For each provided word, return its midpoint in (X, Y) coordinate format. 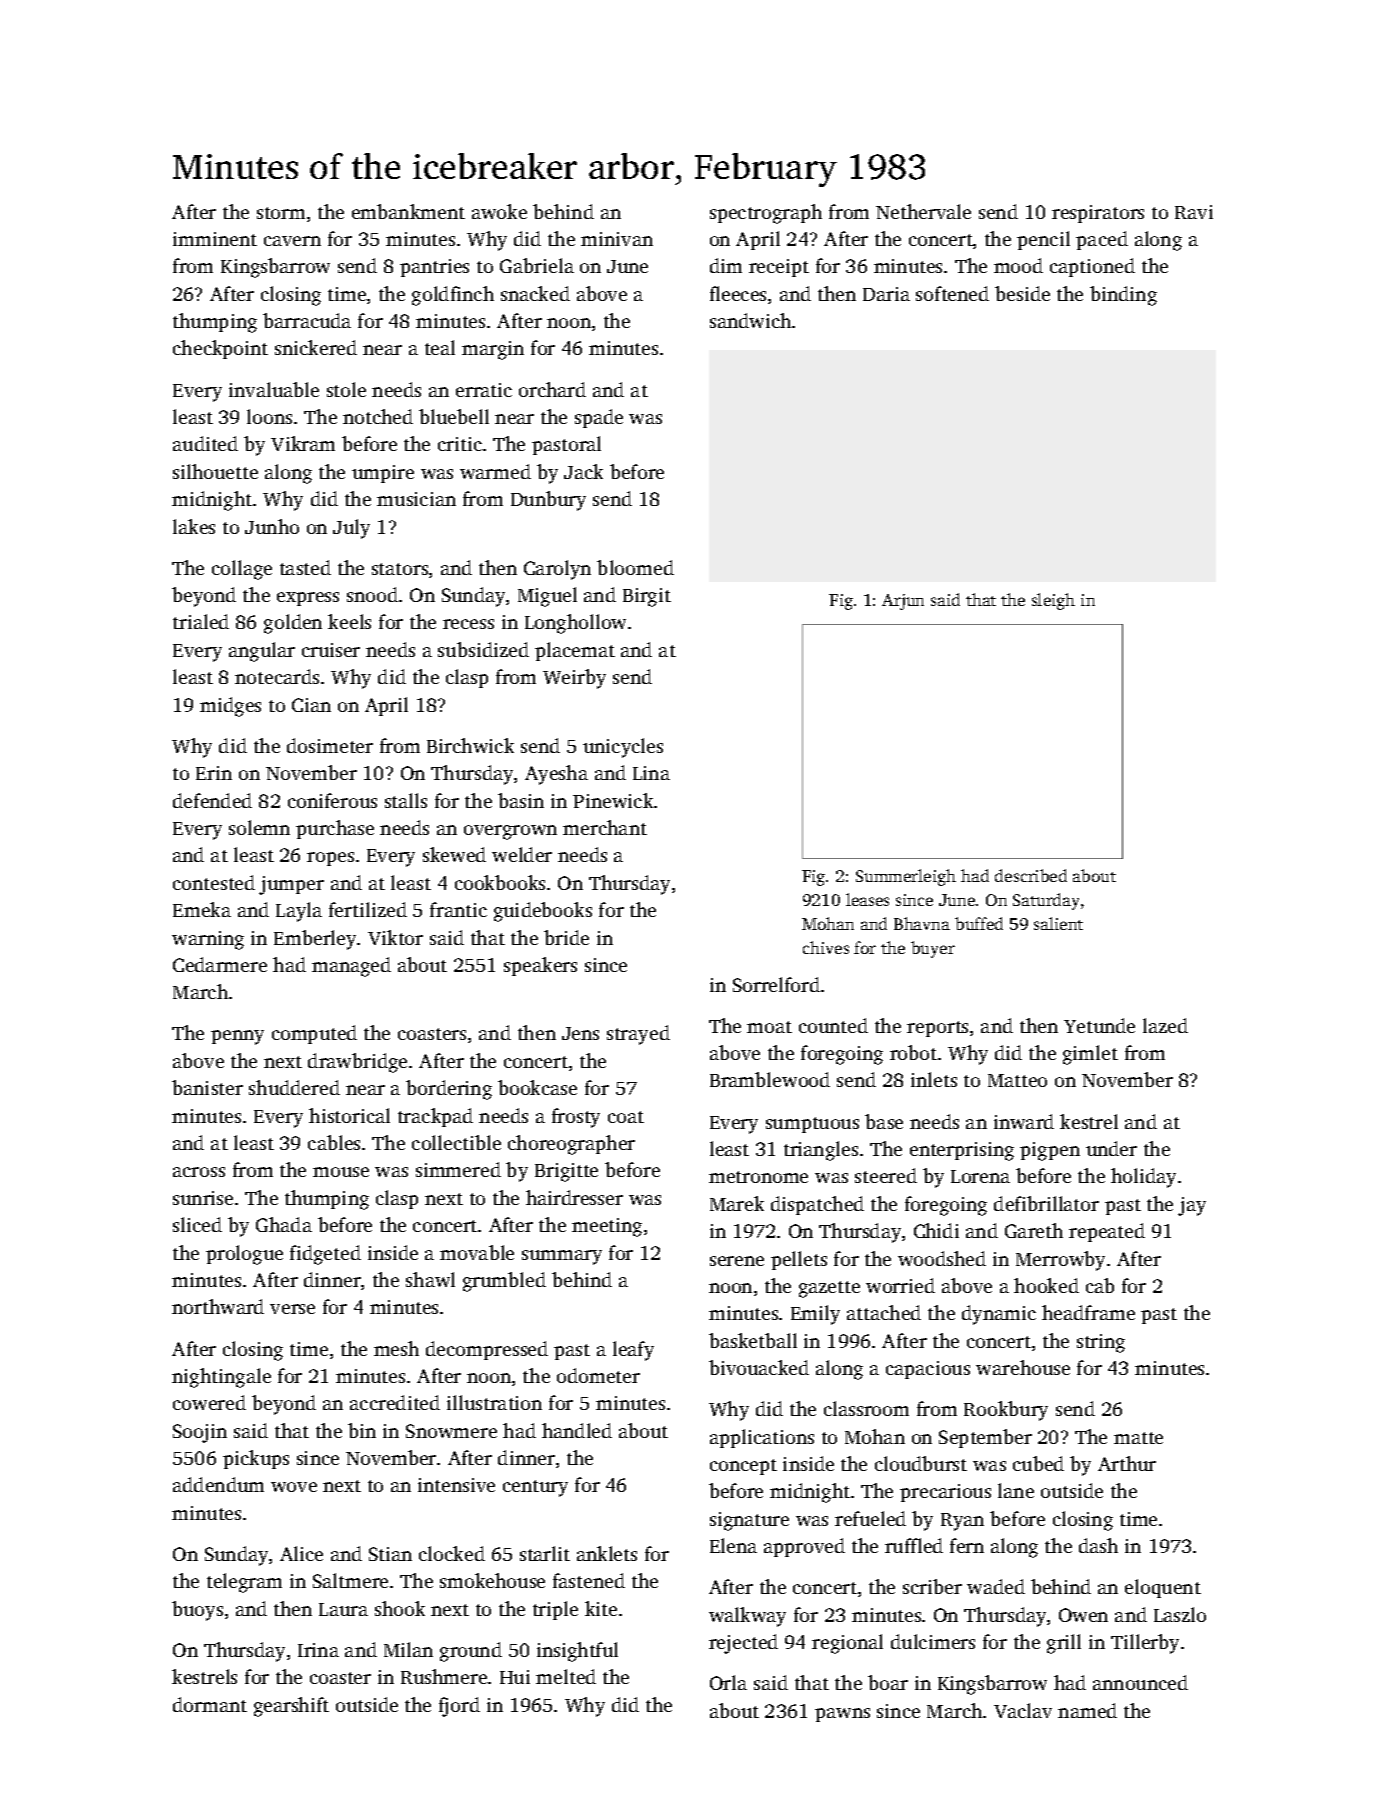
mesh (396, 1348)
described (1031, 875)
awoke (499, 211)
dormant (210, 1704)
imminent (215, 239)
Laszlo (1180, 1614)
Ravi (1194, 212)
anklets (607, 1553)
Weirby (574, 679)
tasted (305, 567)
